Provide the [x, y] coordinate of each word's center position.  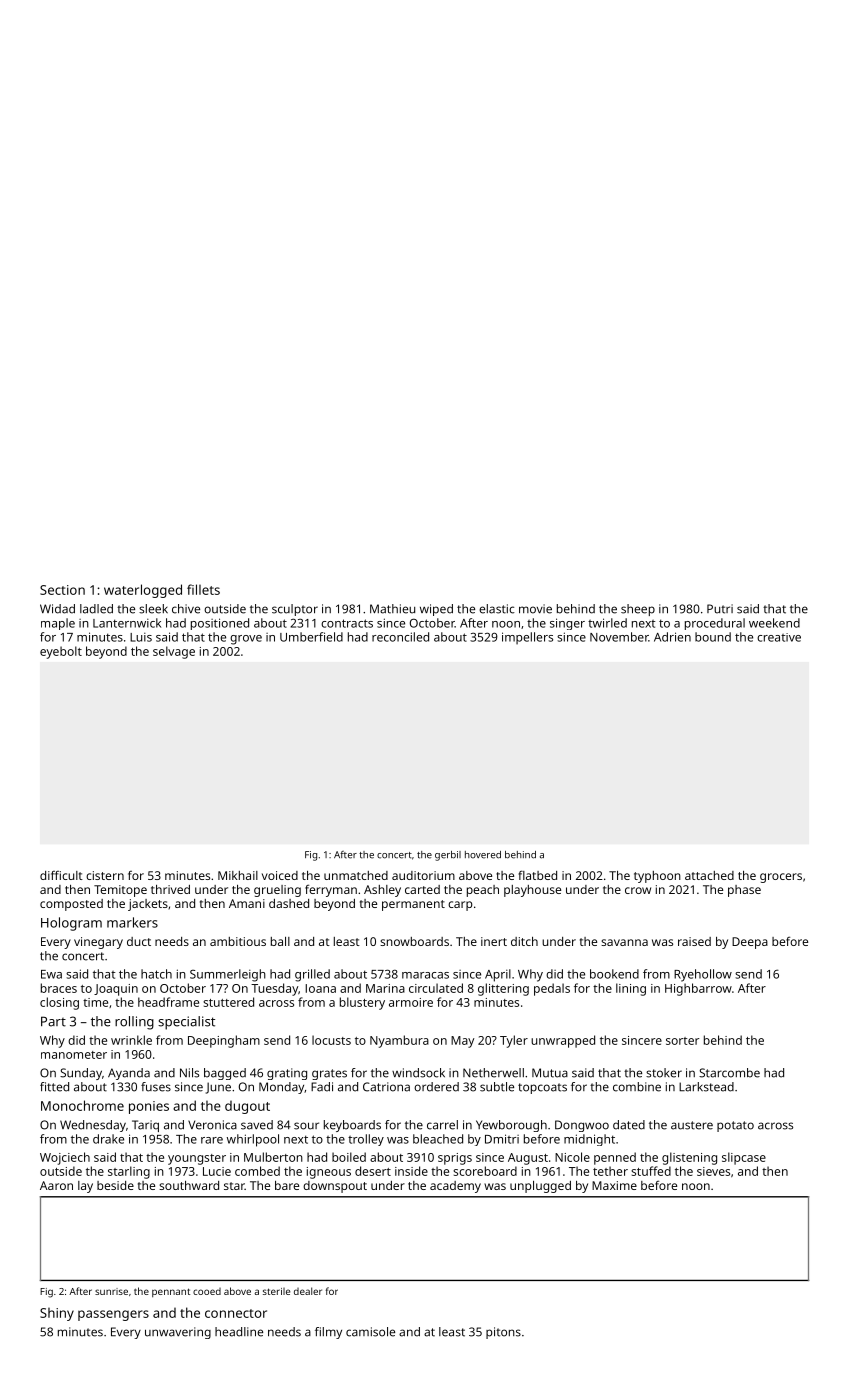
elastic [497, 609]
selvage [174, 652]
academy [455, 1187]
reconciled [400, 637]
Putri [720, 609]
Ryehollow [703, 975]
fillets [203, 589]
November [619, 637]
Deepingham [224, 1041]
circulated [436, 988]
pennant [171, 1292]
